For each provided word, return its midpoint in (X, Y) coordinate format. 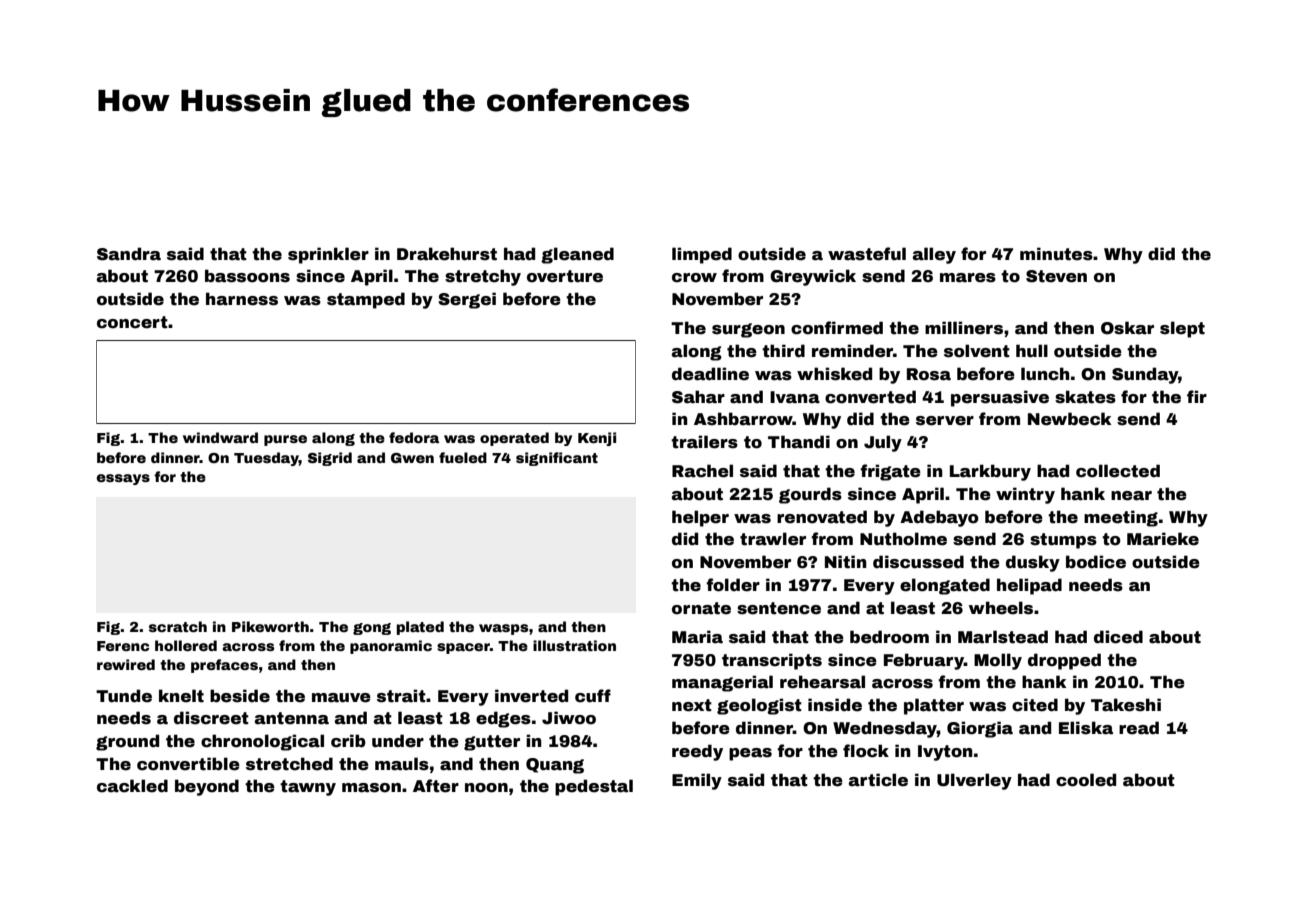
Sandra (129, 254)
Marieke (1163, 539)
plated (420, 628)
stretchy (483, 277)
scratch (178, 626)
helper (700, 518)
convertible (188, 764)
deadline (710, 374)
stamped (366, 300)
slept (1182, 329)
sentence (779, 608)
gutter (492, 743)
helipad (1029, 586)
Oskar (1127, 328)
